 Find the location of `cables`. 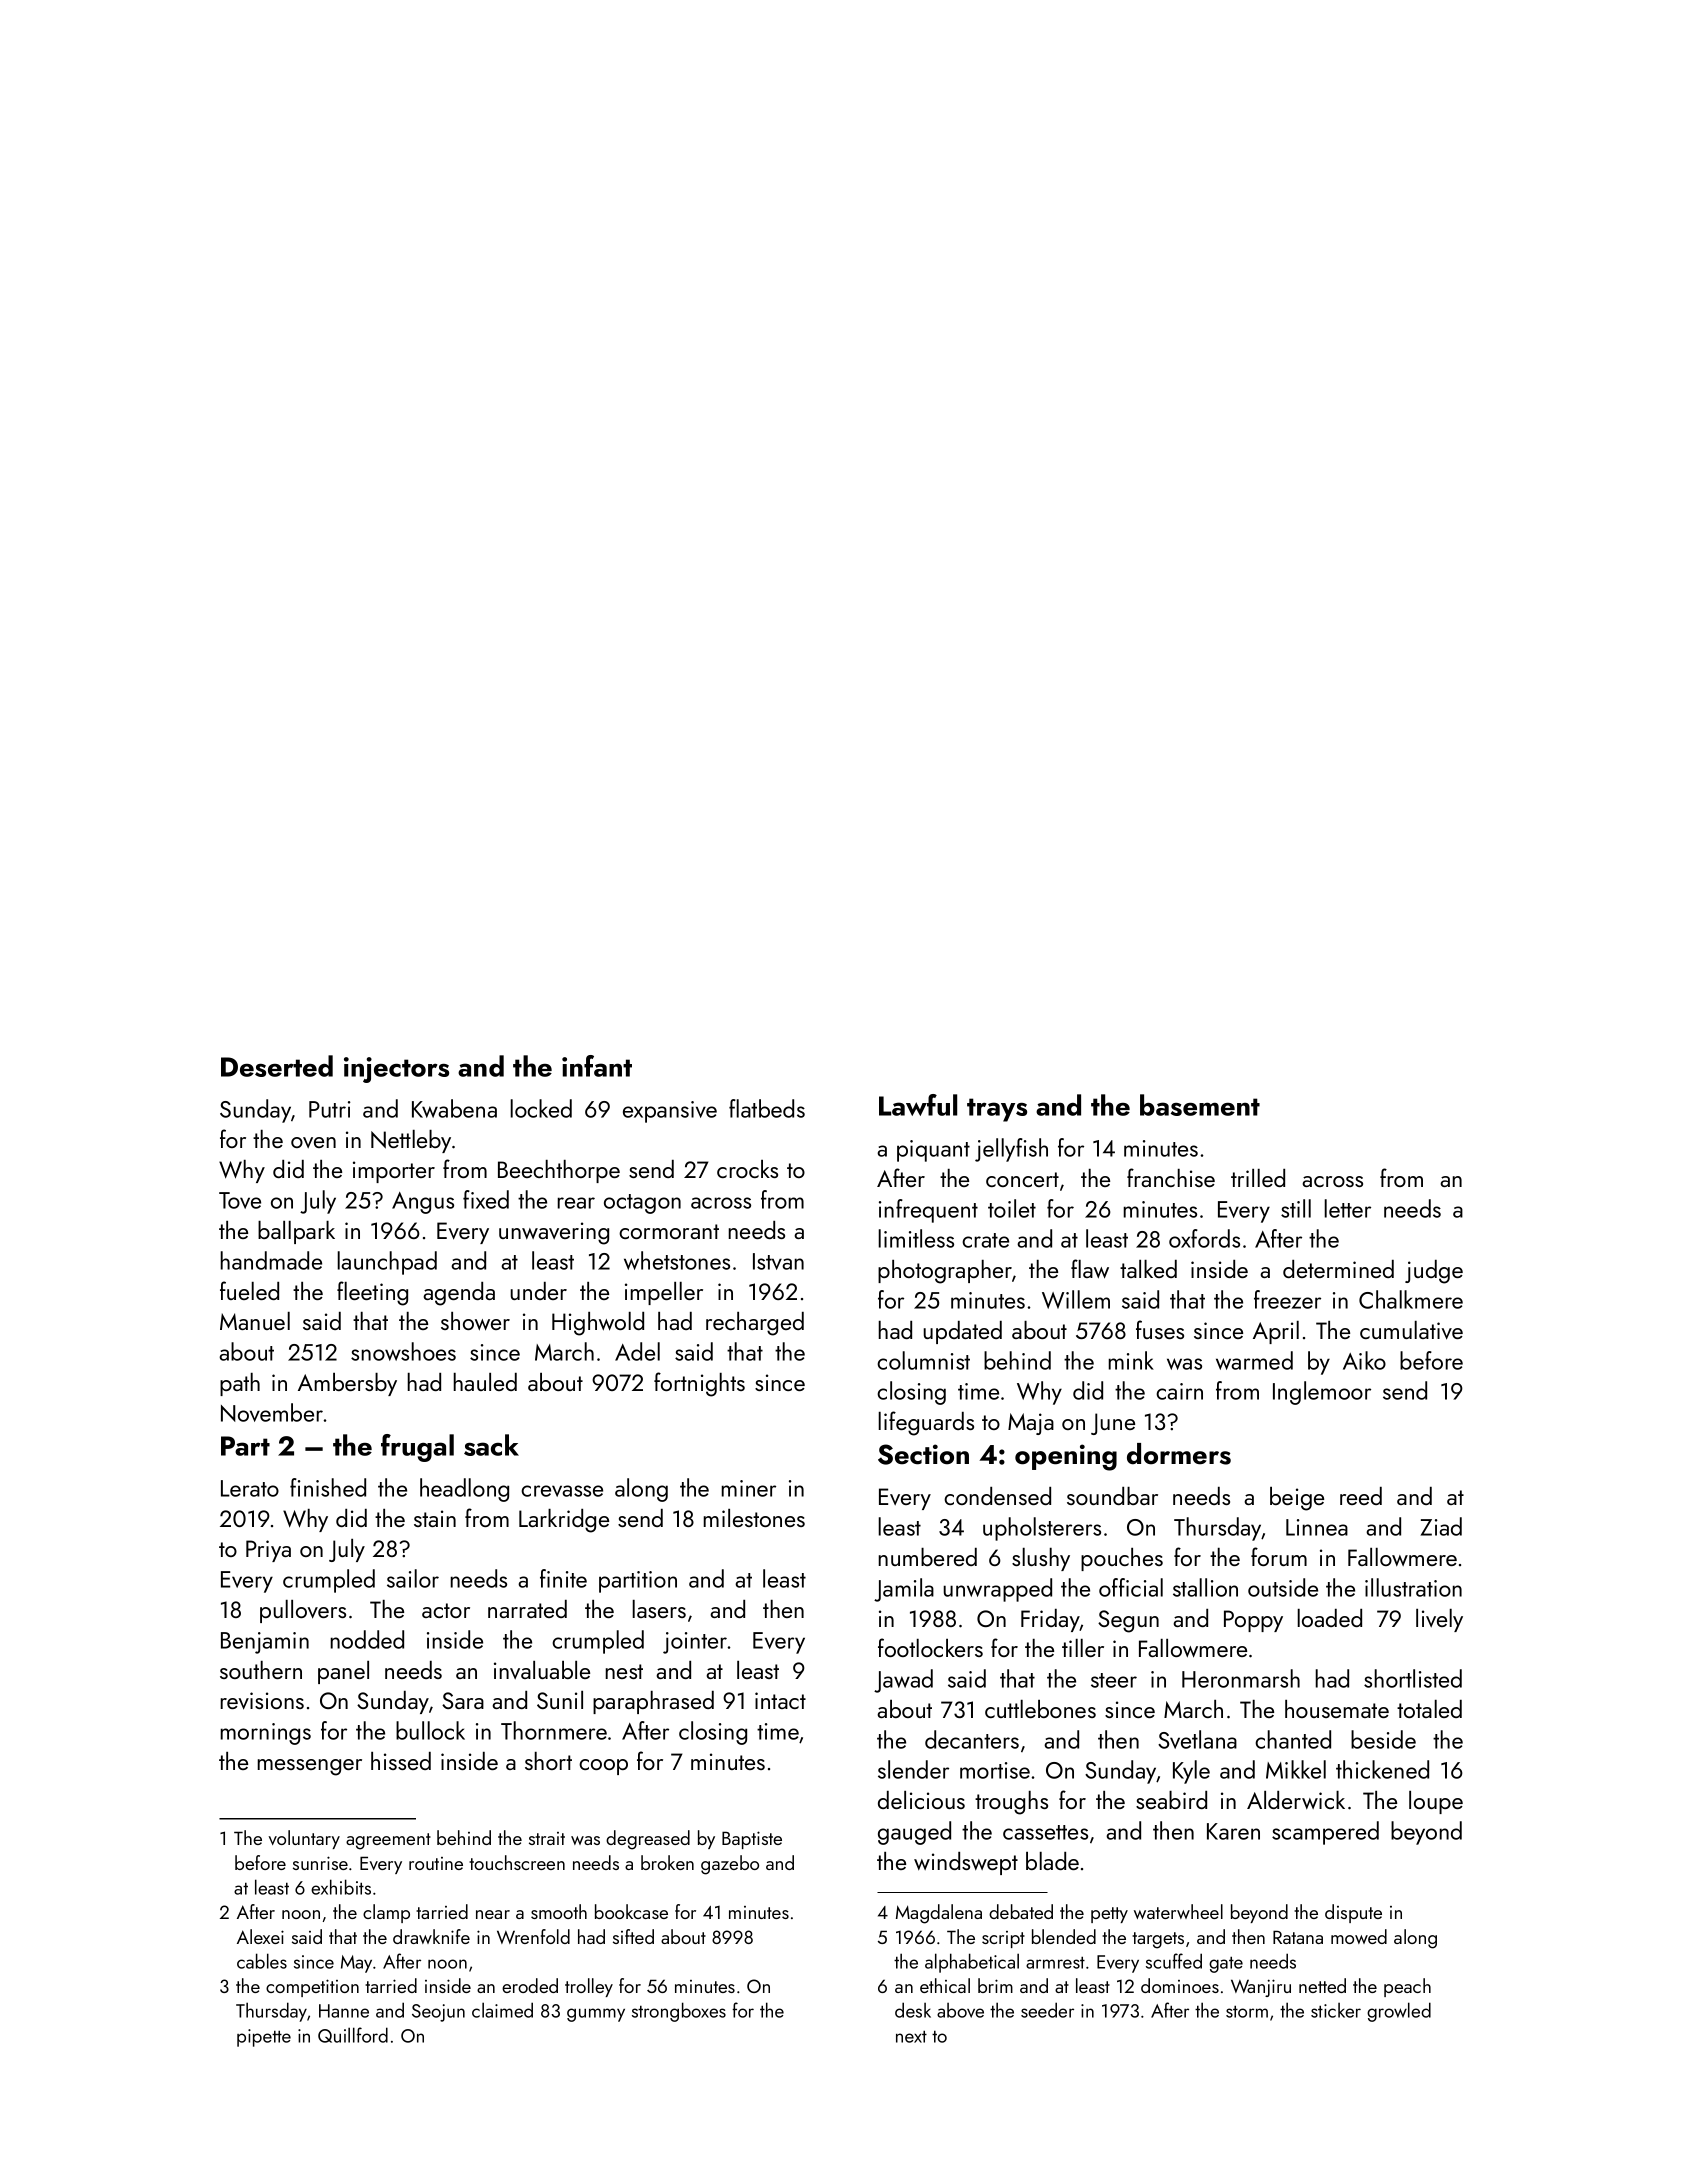

cables is located at coordinates (262, 1961).
